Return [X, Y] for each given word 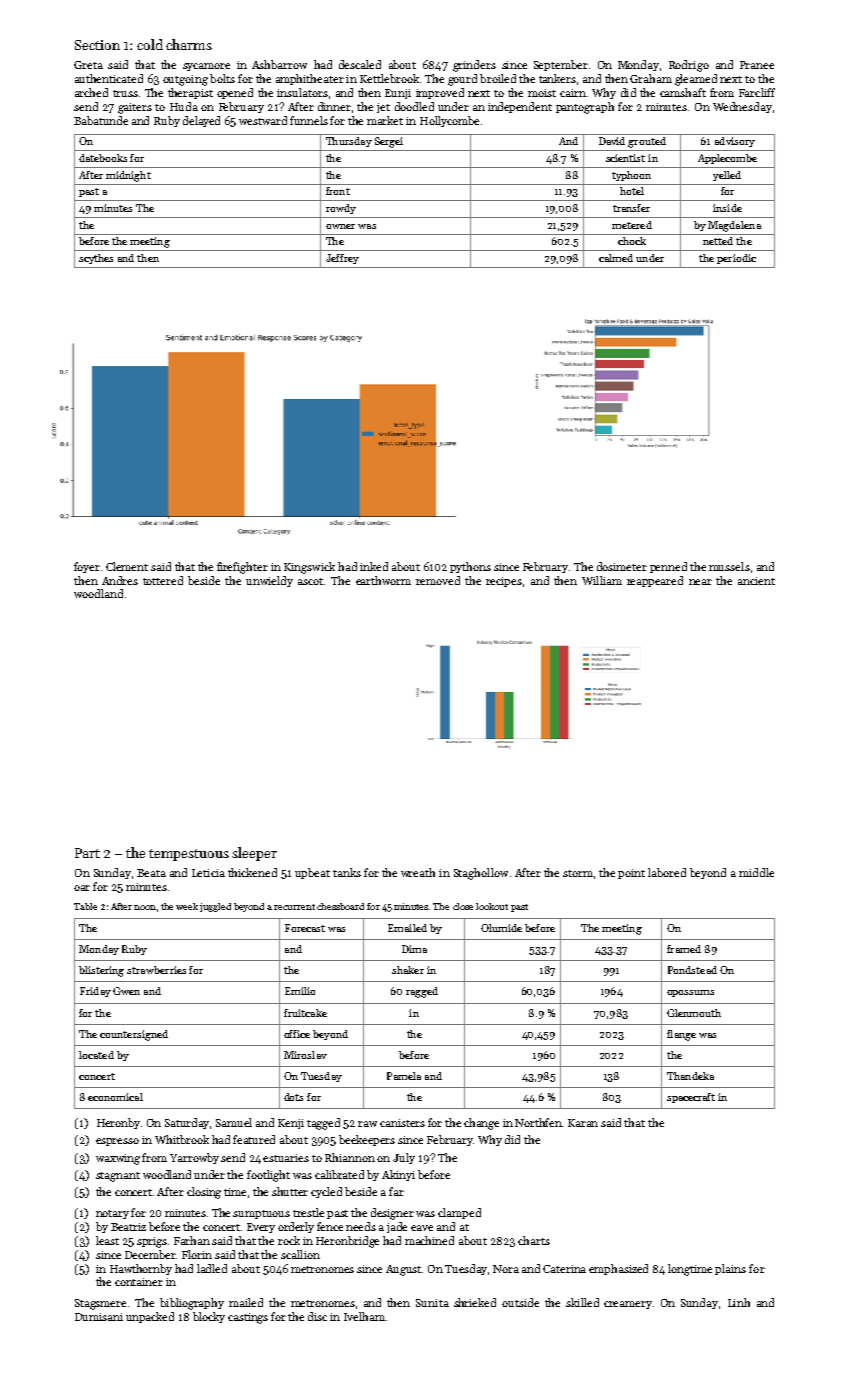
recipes [504, 582]
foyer [87, 567]
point [631, 874]
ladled [212, 1268]
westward [263, 120]
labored [667, 872]
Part [87, 853]
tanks [347, 872]
